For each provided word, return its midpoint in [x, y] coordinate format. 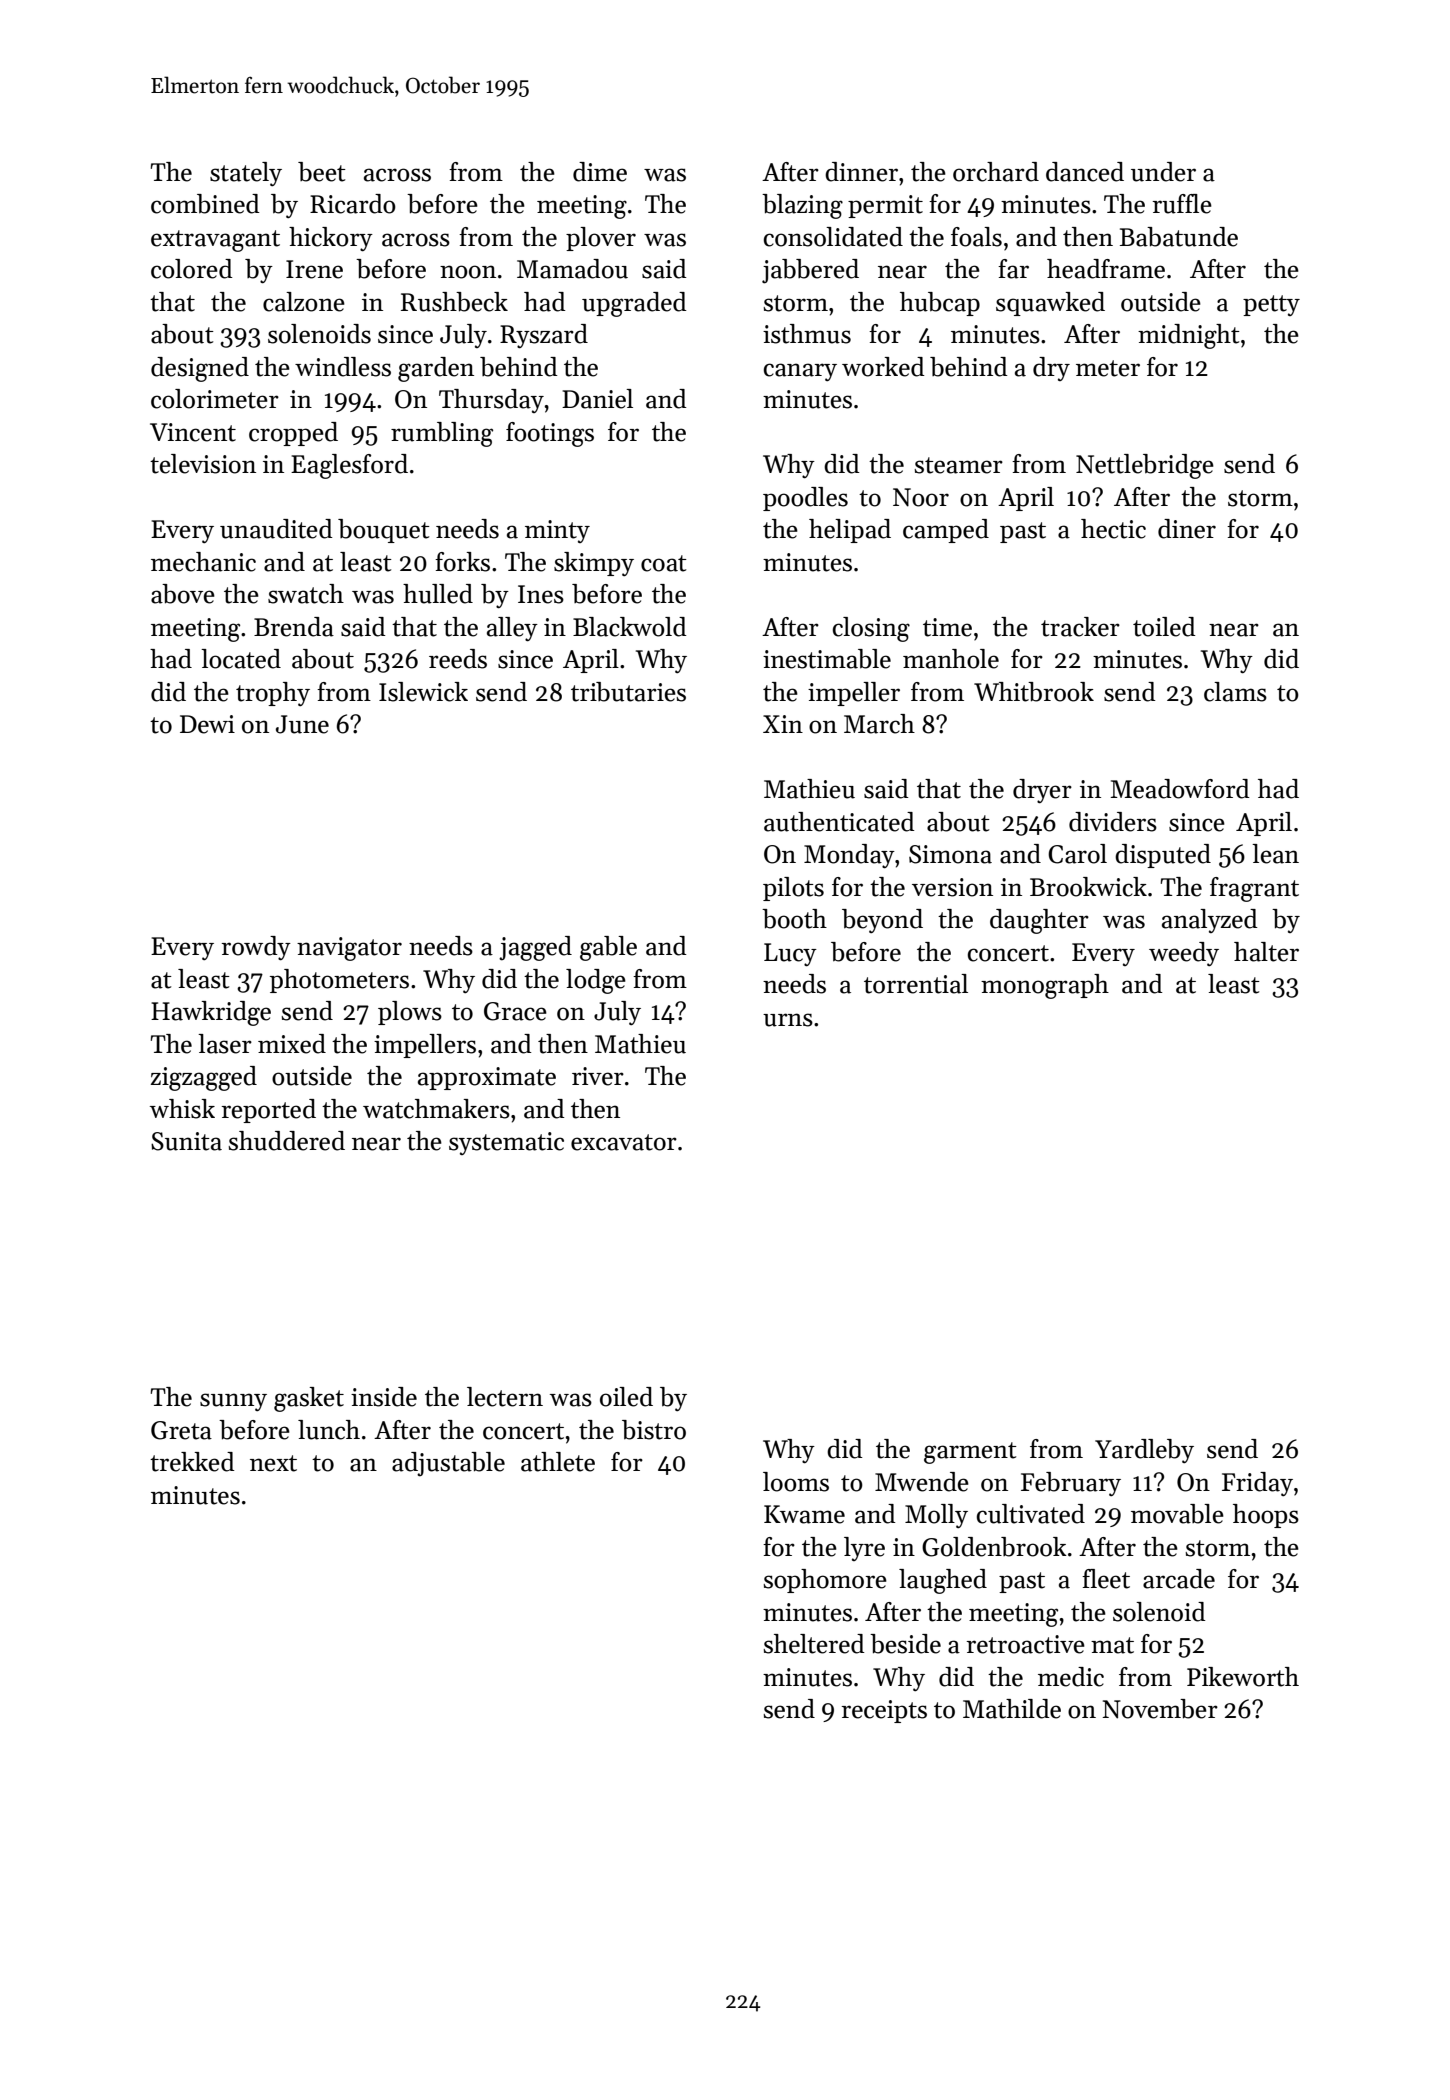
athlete [558, 1462]
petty [1271, 305]
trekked [192, 1462]
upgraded [634, 304]
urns [788, 1020]
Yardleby [1144, 1451]
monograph [1045, 986]
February [1071, 1484]
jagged [535, 948]
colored [192, 269]
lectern [505, 1397]
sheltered [814, 1644]
